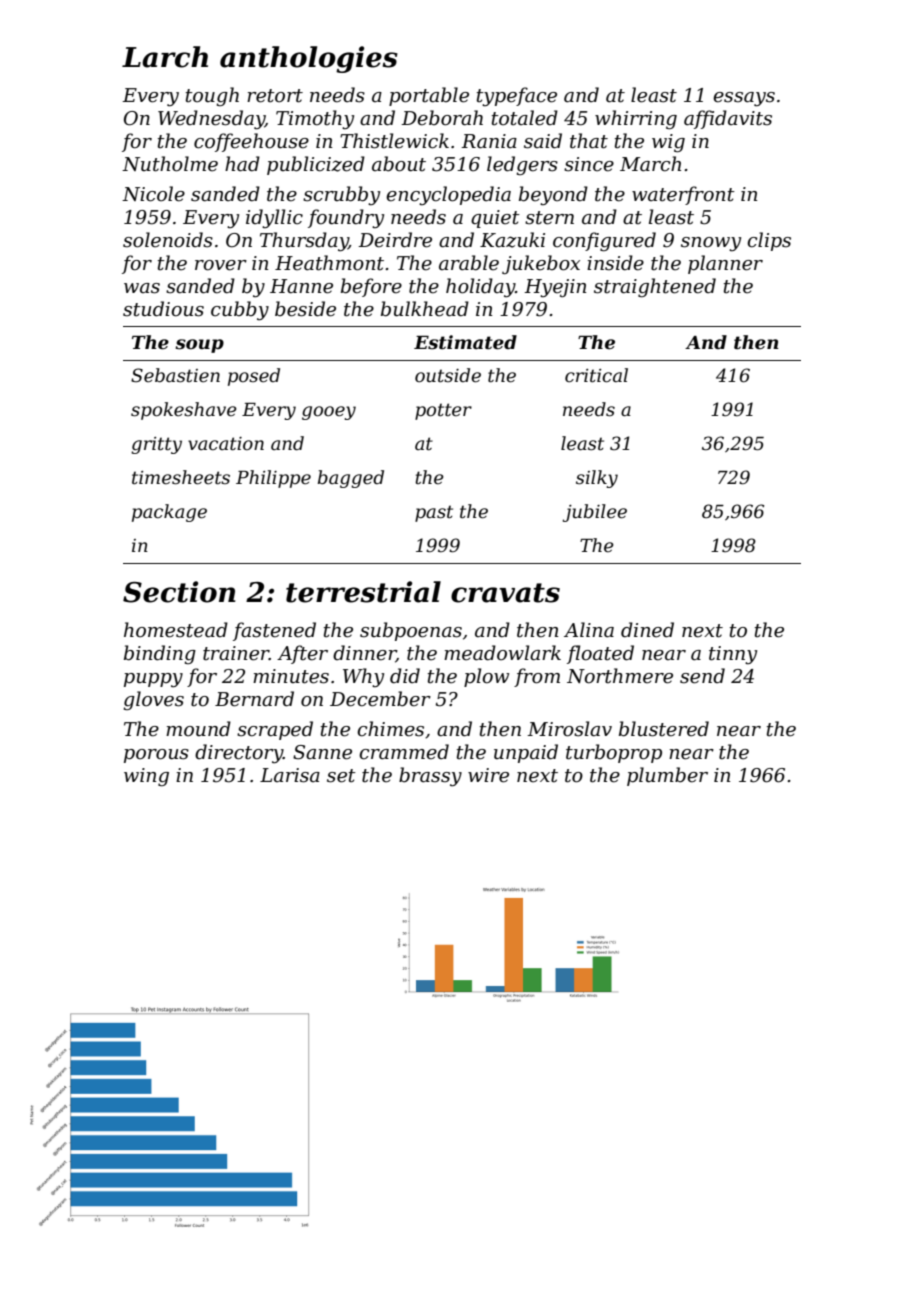 Image resolution: width=924 pixels, height=1308 pixels. Describe the element at coordinates (184, 411) in the screenshot. I see `spokeshave` at that location.
